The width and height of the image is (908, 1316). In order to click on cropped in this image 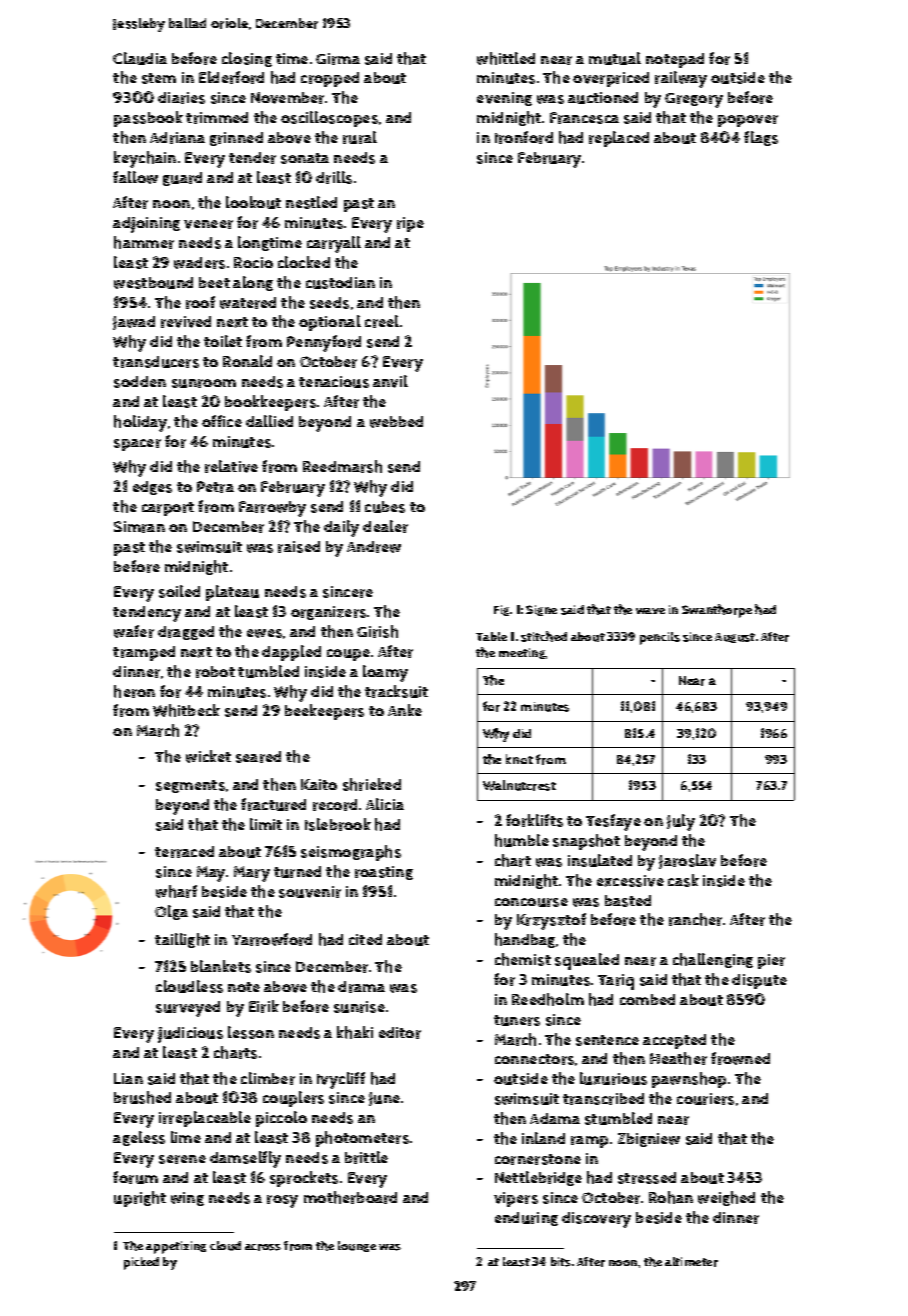, I will do `click(330, 79)`.
